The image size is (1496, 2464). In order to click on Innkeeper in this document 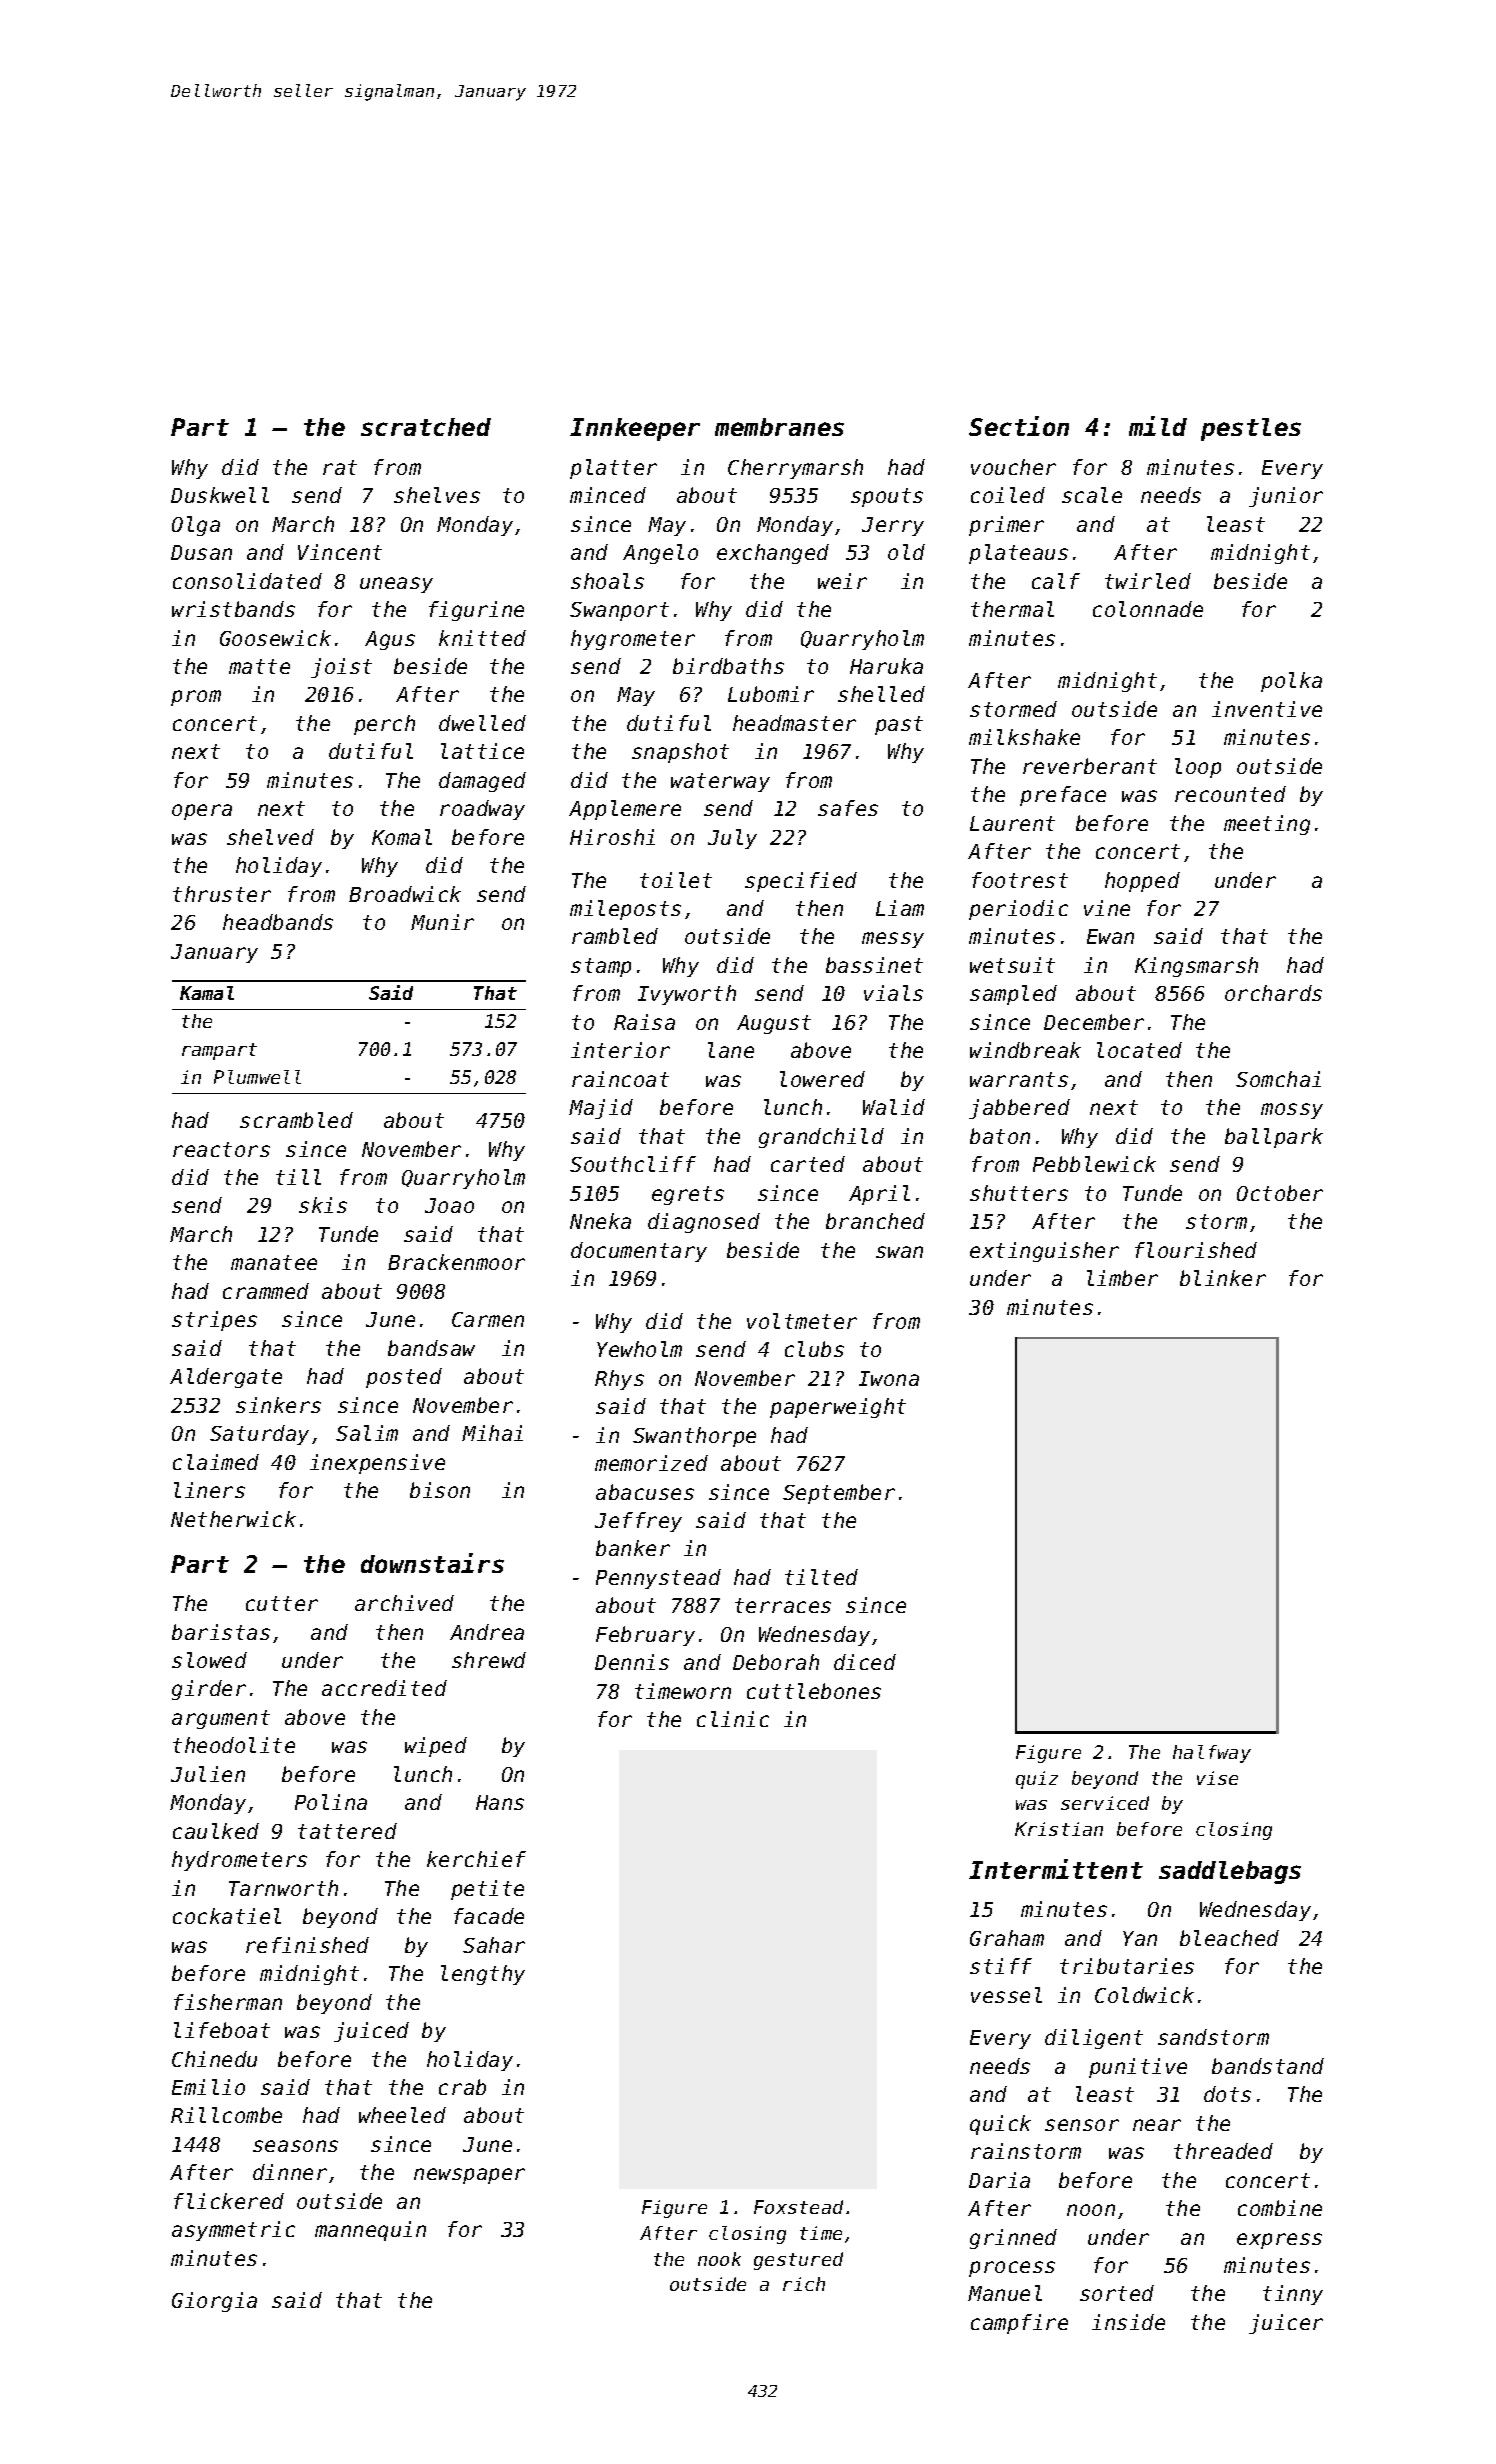, I will do `click(635, 429)`.
